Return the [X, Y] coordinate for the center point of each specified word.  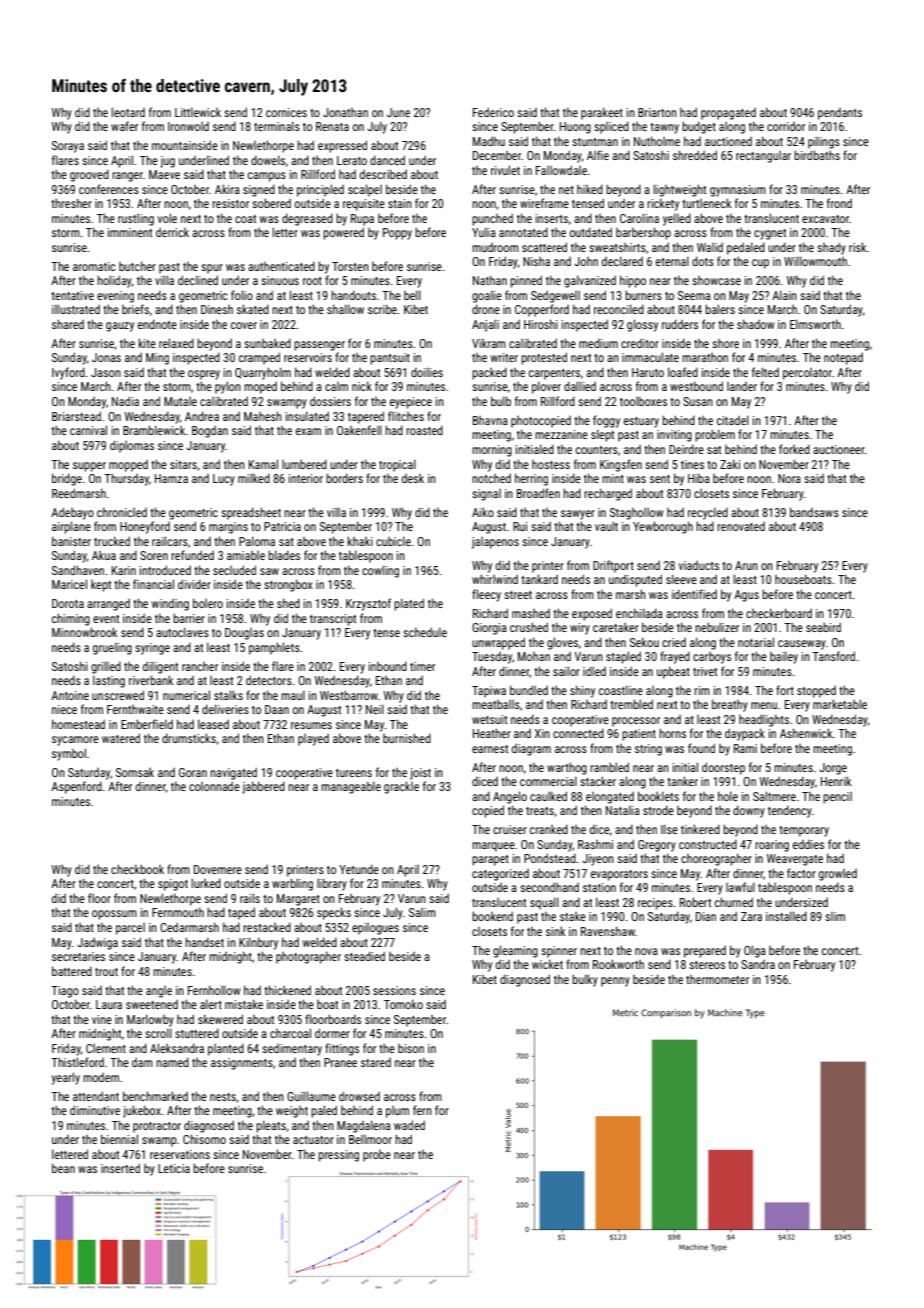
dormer [332, 1033]
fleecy [486, 595]
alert [211, 1004]
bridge [67, 479]
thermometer [717, 979]
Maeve [164, 174]
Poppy [397, 234]
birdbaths [817, 155]
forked [794, 449]
